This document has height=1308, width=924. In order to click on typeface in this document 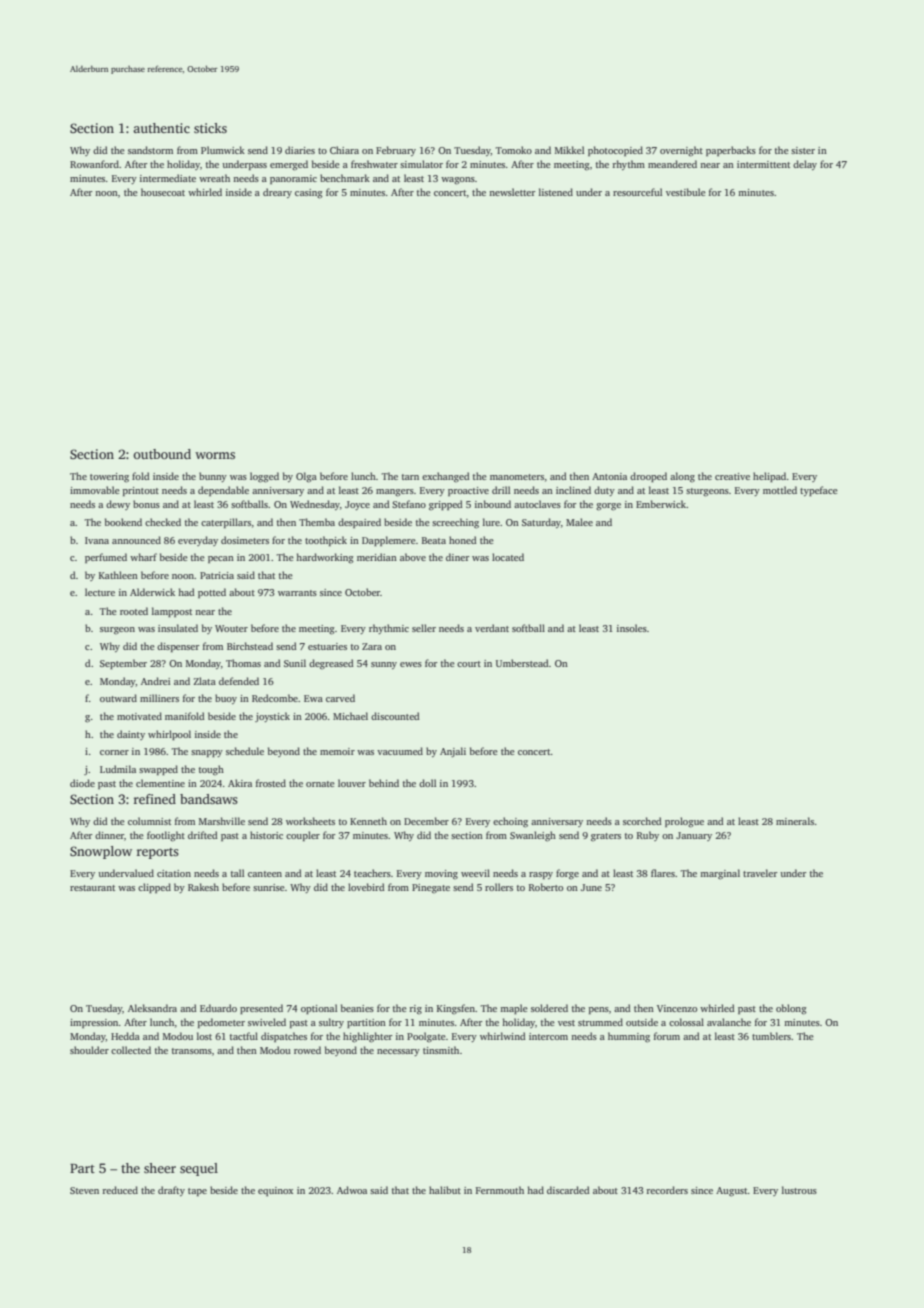, I will do `click(819, 491)`.
